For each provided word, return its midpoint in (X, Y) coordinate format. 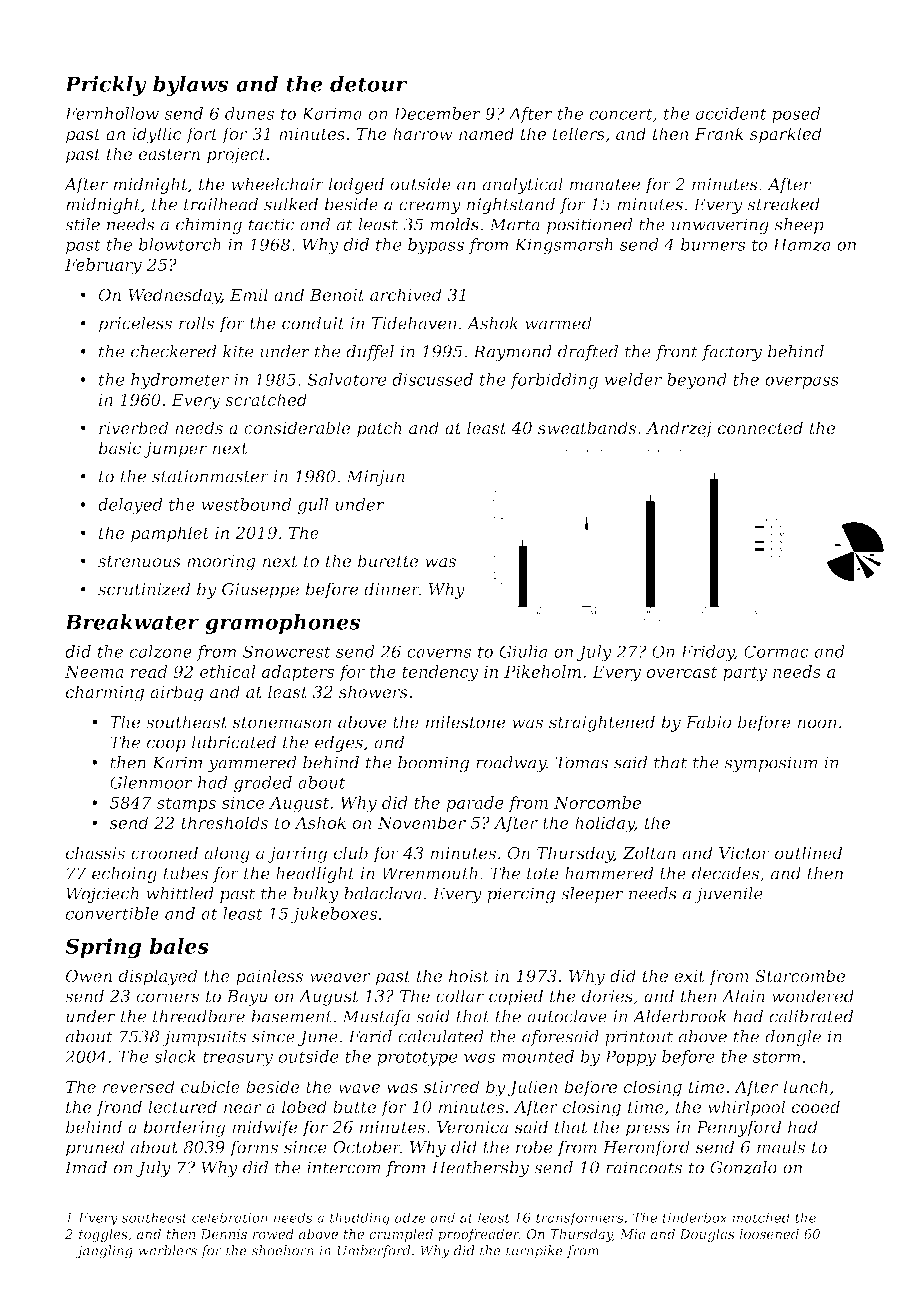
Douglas (707, 1235)
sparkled (786, 135)
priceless (135, 324)
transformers (580, 1219)
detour (369, 84)
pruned (95, 1148)
